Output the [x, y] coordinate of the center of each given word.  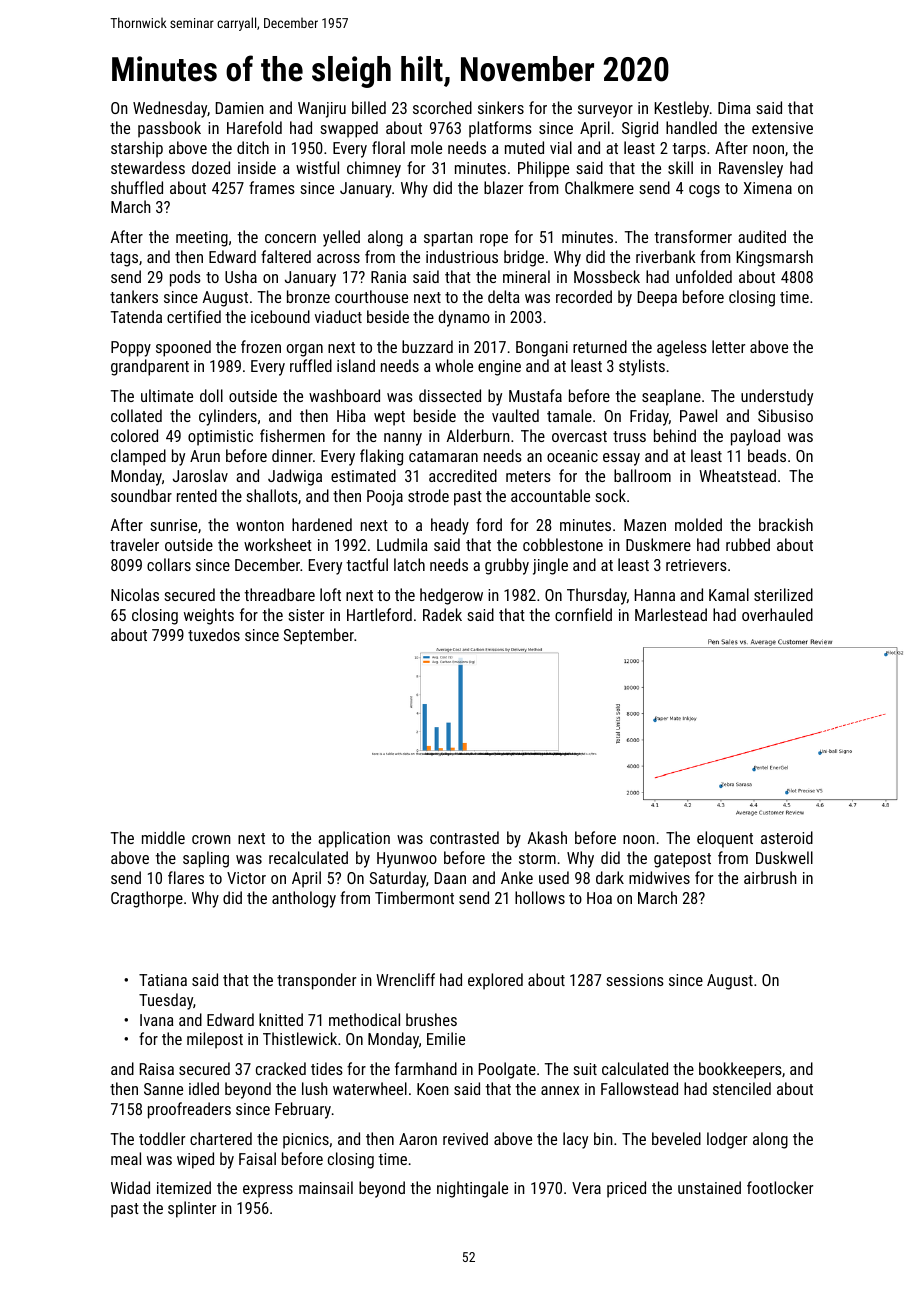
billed [369, 107]
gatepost [682, 860]
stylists [642, 367]
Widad [130, 1187]
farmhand [426, 1068]
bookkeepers [740, 1070]
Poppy [131, 349]
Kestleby [682, 109]
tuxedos [214, 634]
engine [499, 368]
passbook [169, 129]
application [354, 839]
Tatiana [163, 980]
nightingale [472, 1189]
